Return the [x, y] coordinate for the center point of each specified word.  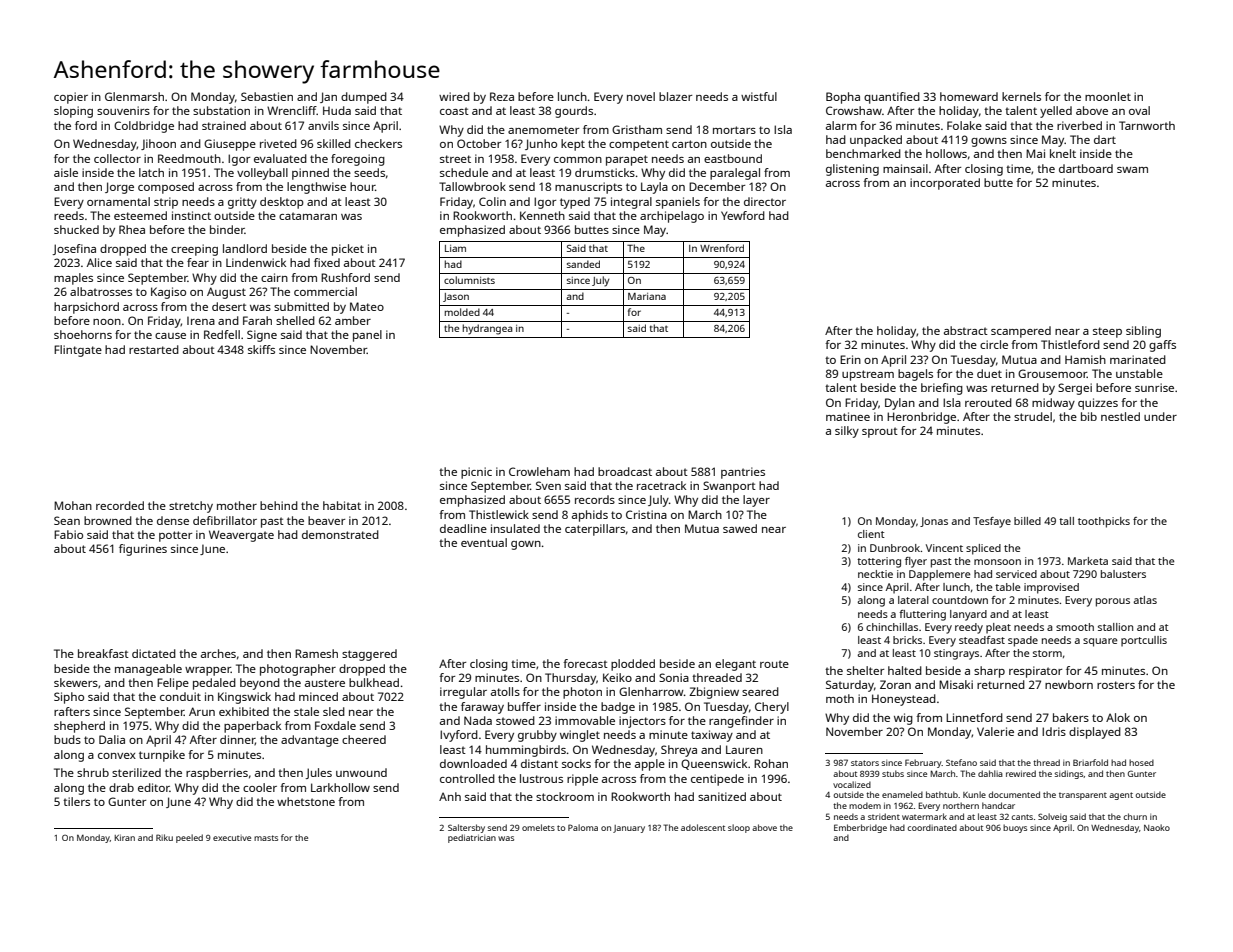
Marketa [1088, 561]
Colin [492, 201]
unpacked [876, 141]
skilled [334, 143]
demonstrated [340, 534]
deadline [463, 528]
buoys [1015, 828]
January [629, 829]
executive [232, 838]
